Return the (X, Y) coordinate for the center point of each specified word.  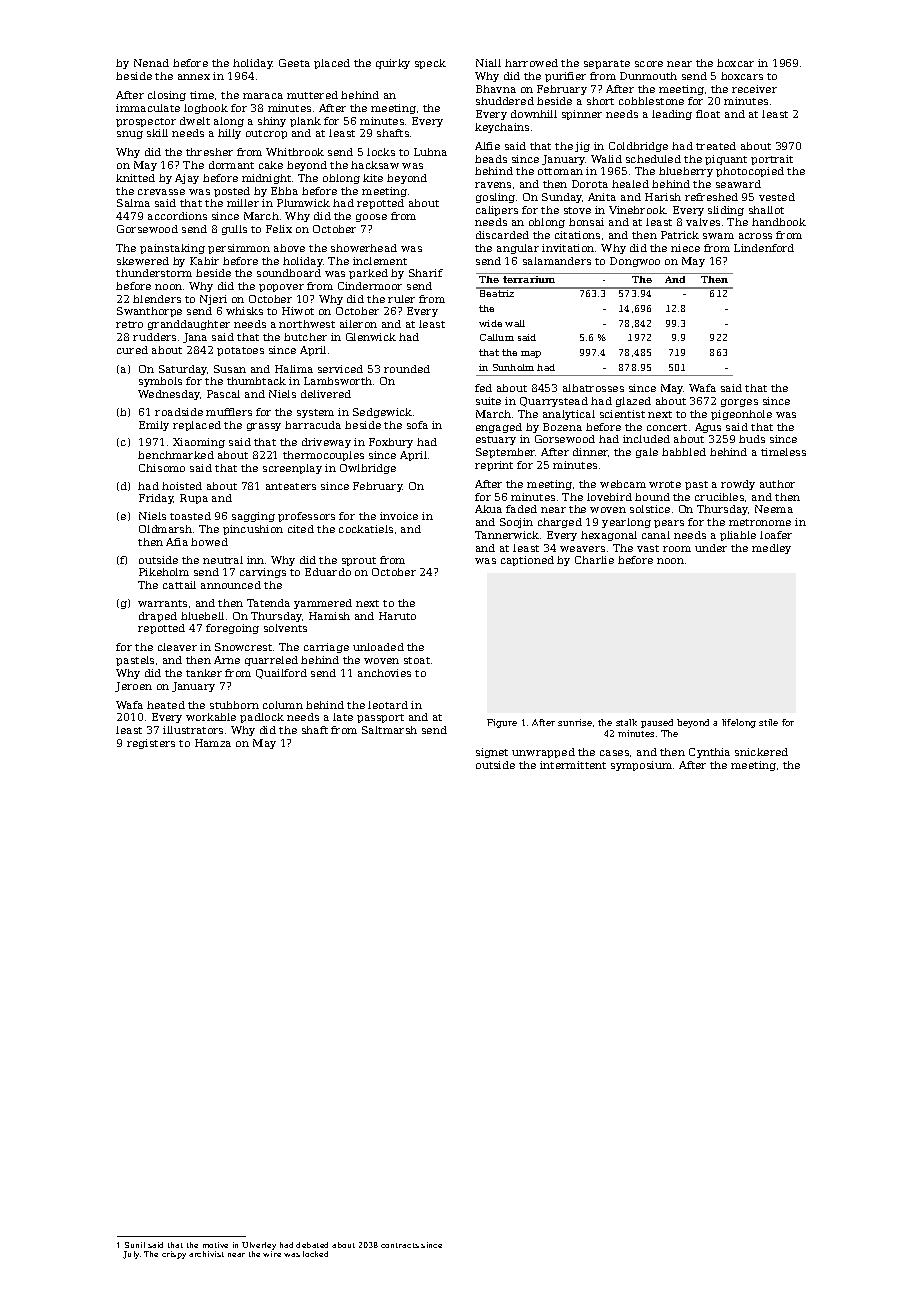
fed (483, 388)
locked (315, 1254)
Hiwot (298, 311)
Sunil (135, 1245)
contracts (400, 1245)
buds (752, 439)
